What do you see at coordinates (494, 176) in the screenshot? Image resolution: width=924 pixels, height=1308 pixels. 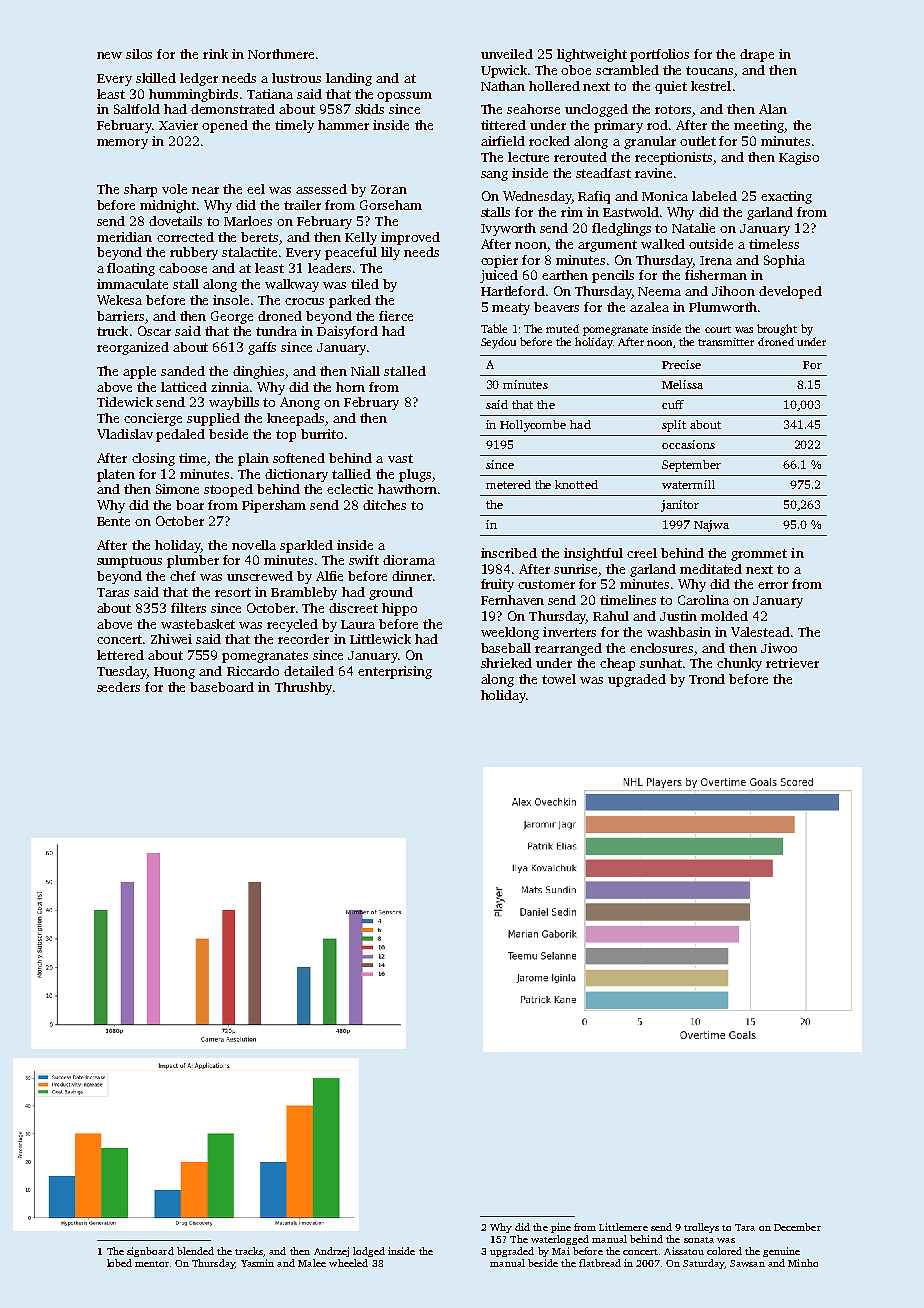 I see `sang` at bounding box center [494, 176].
